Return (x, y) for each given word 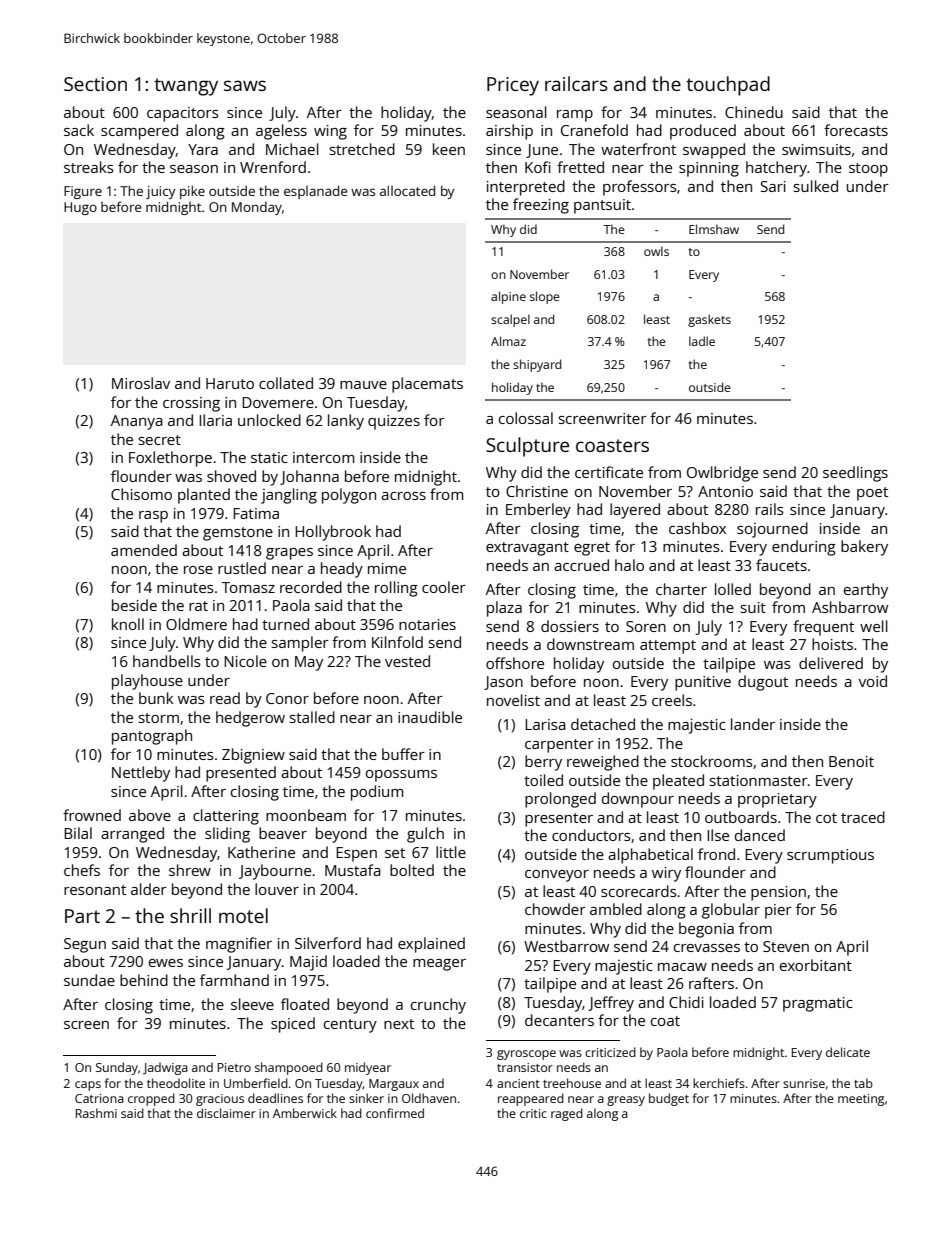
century (350, 1026)
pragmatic (818, 1004)
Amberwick (305, 1113)
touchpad (728, 86)
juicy (161, 192)
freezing (541, 206)
